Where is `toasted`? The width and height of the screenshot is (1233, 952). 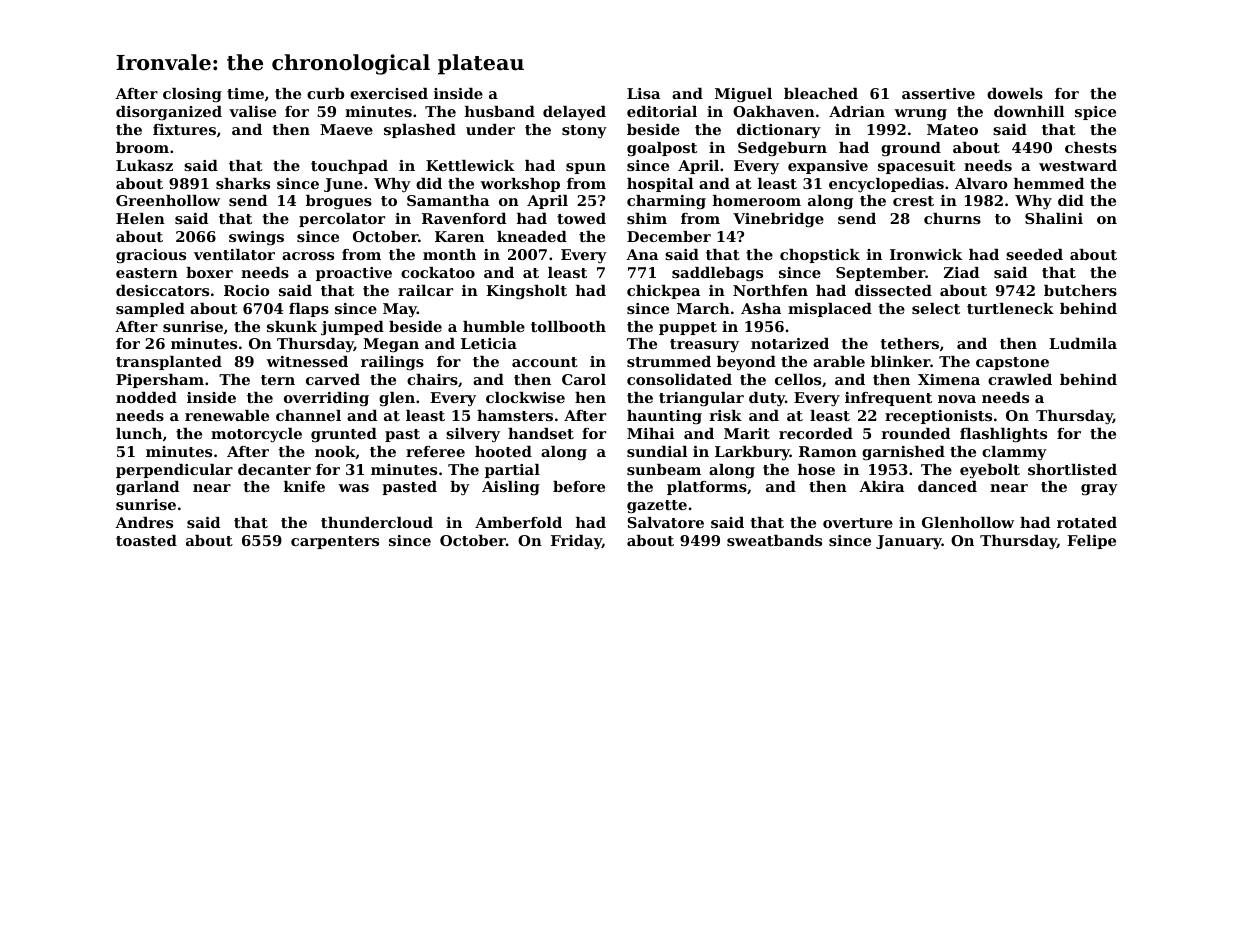 toasted is located at coordinates (146, 540).
